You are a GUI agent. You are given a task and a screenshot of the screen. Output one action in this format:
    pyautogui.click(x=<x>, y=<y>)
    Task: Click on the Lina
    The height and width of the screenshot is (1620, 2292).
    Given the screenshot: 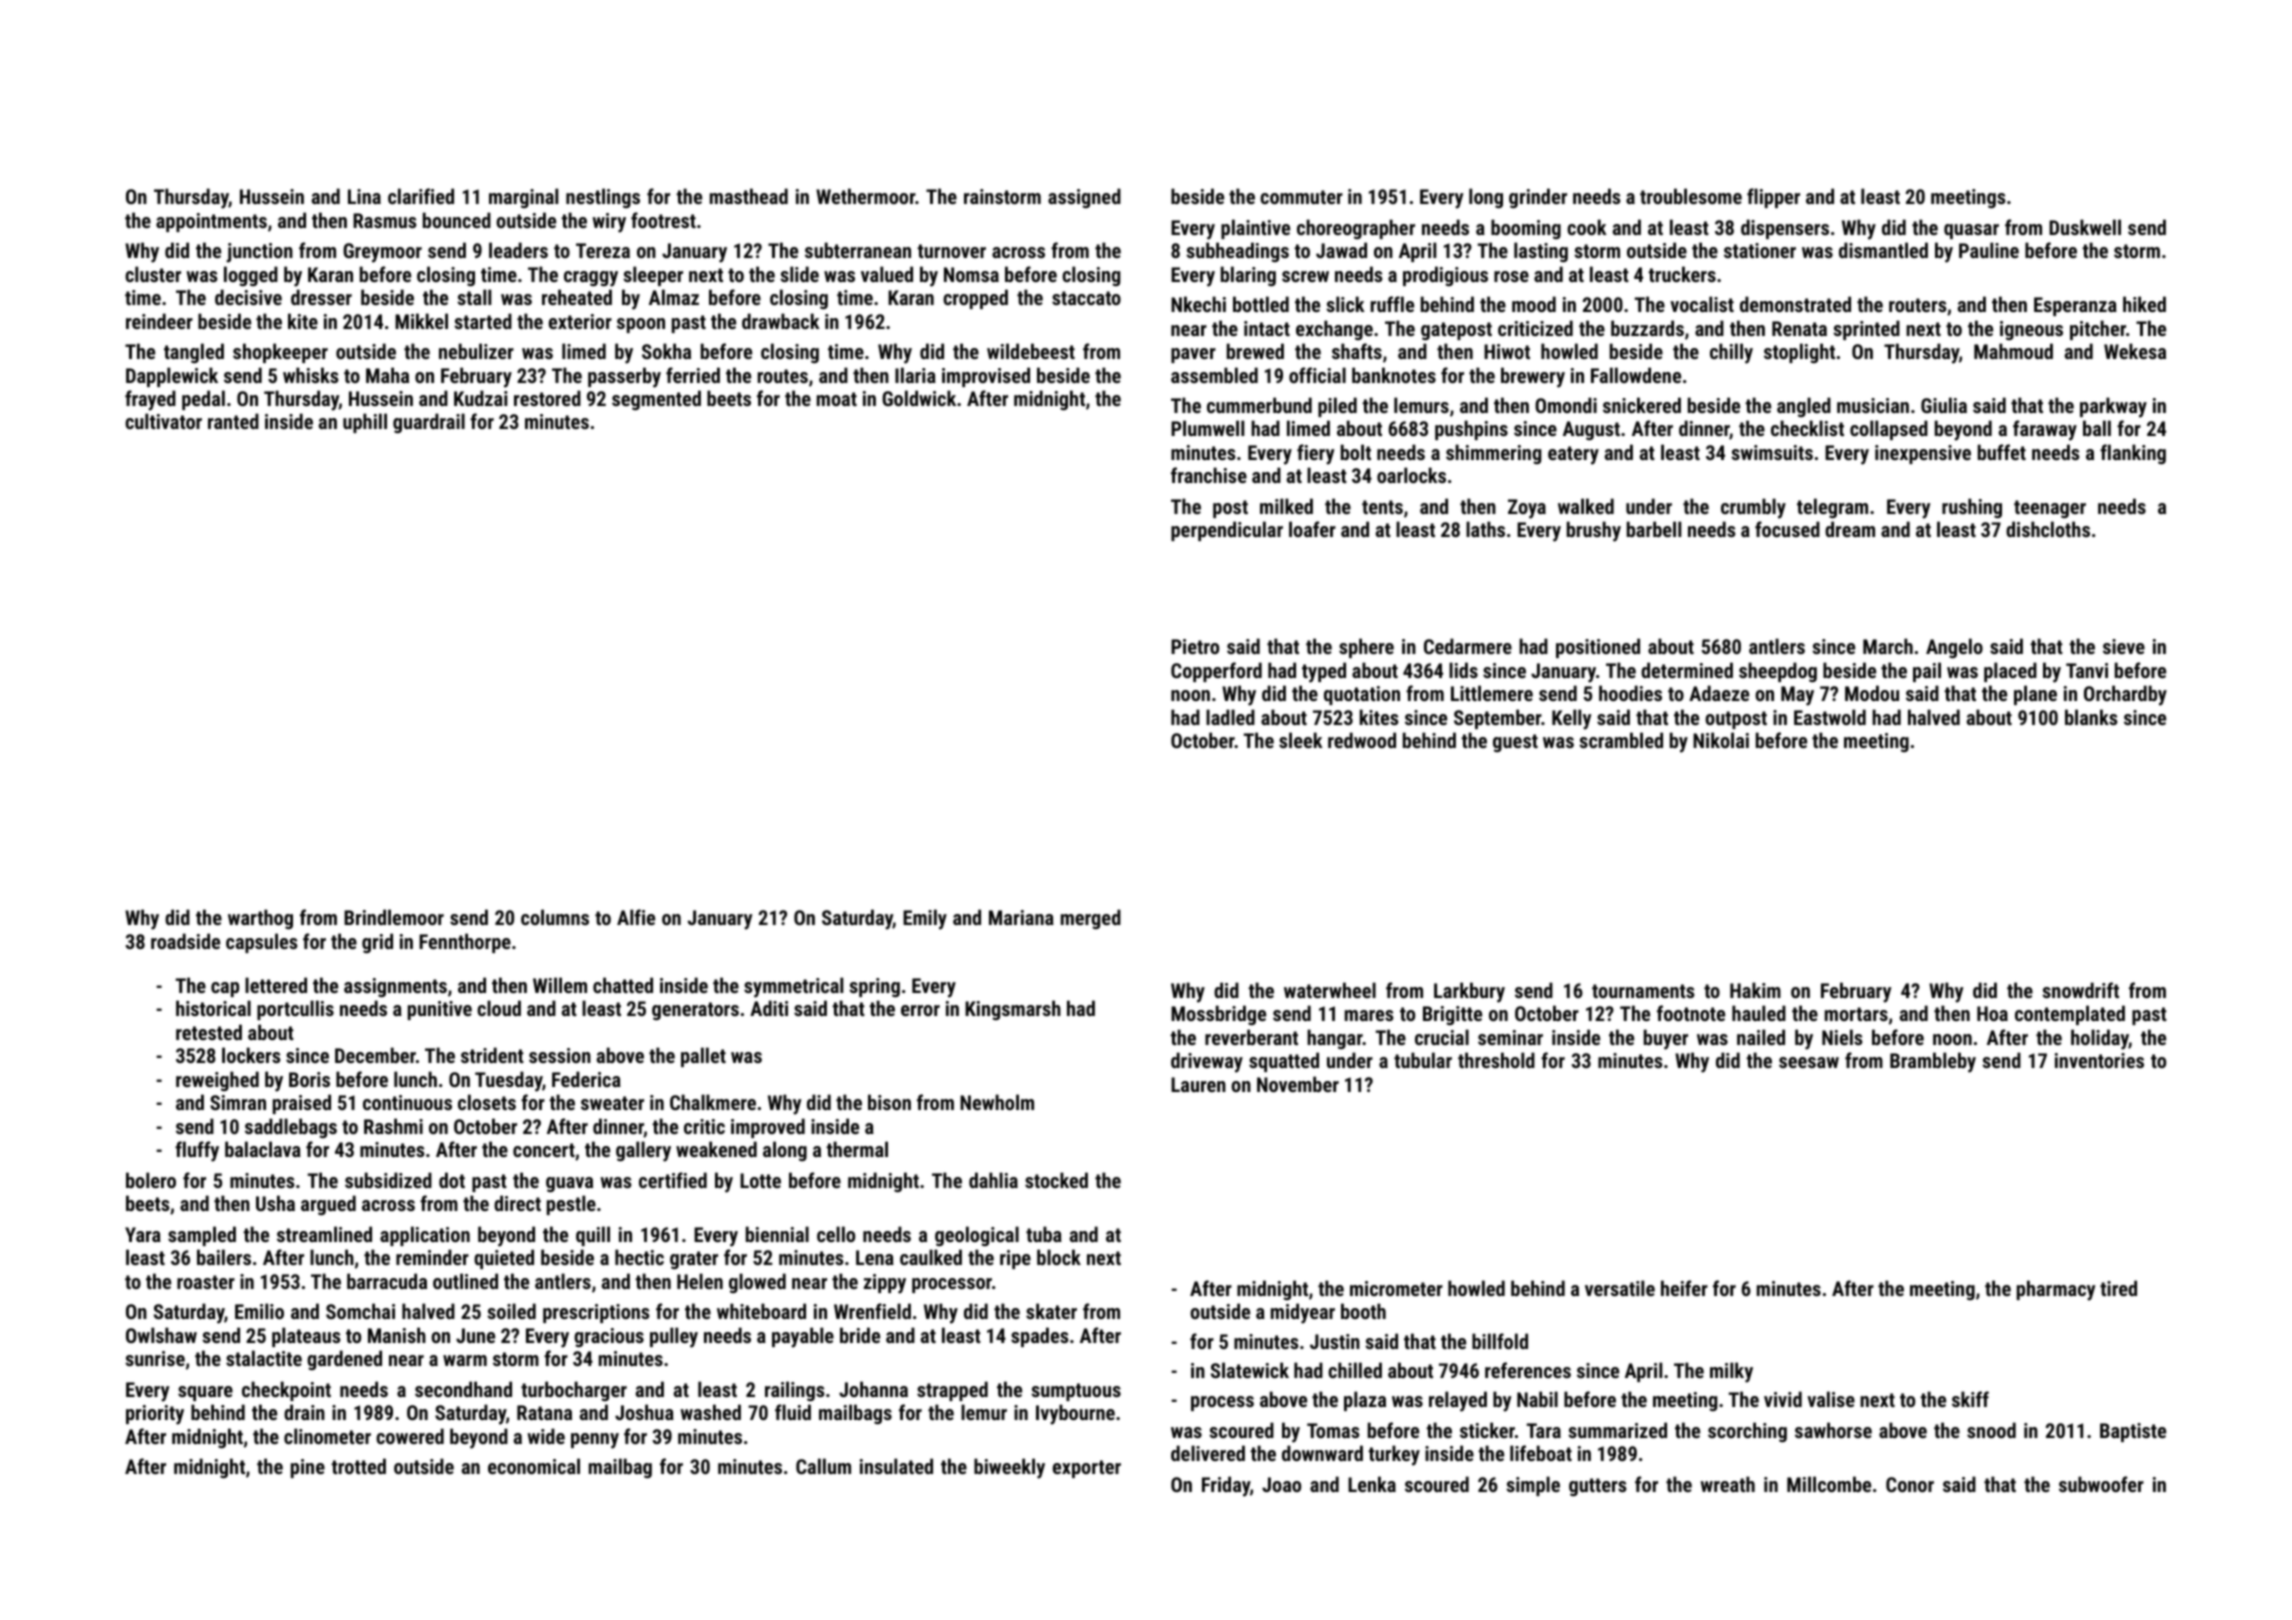 What is the action you would take?
    pyautogui.click(x=364, y=196)
